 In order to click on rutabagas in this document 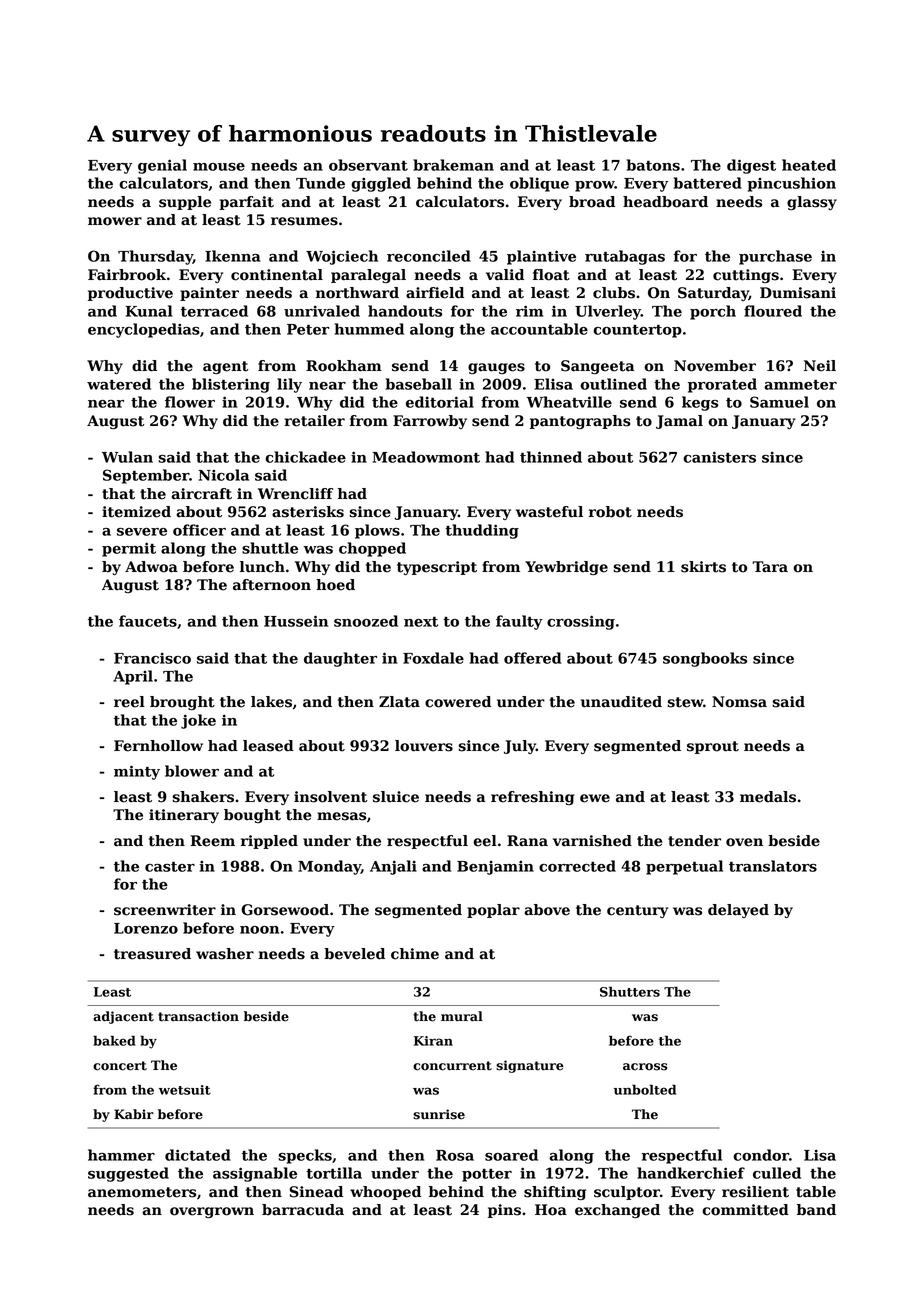, I will do `click(625, 257)`.
